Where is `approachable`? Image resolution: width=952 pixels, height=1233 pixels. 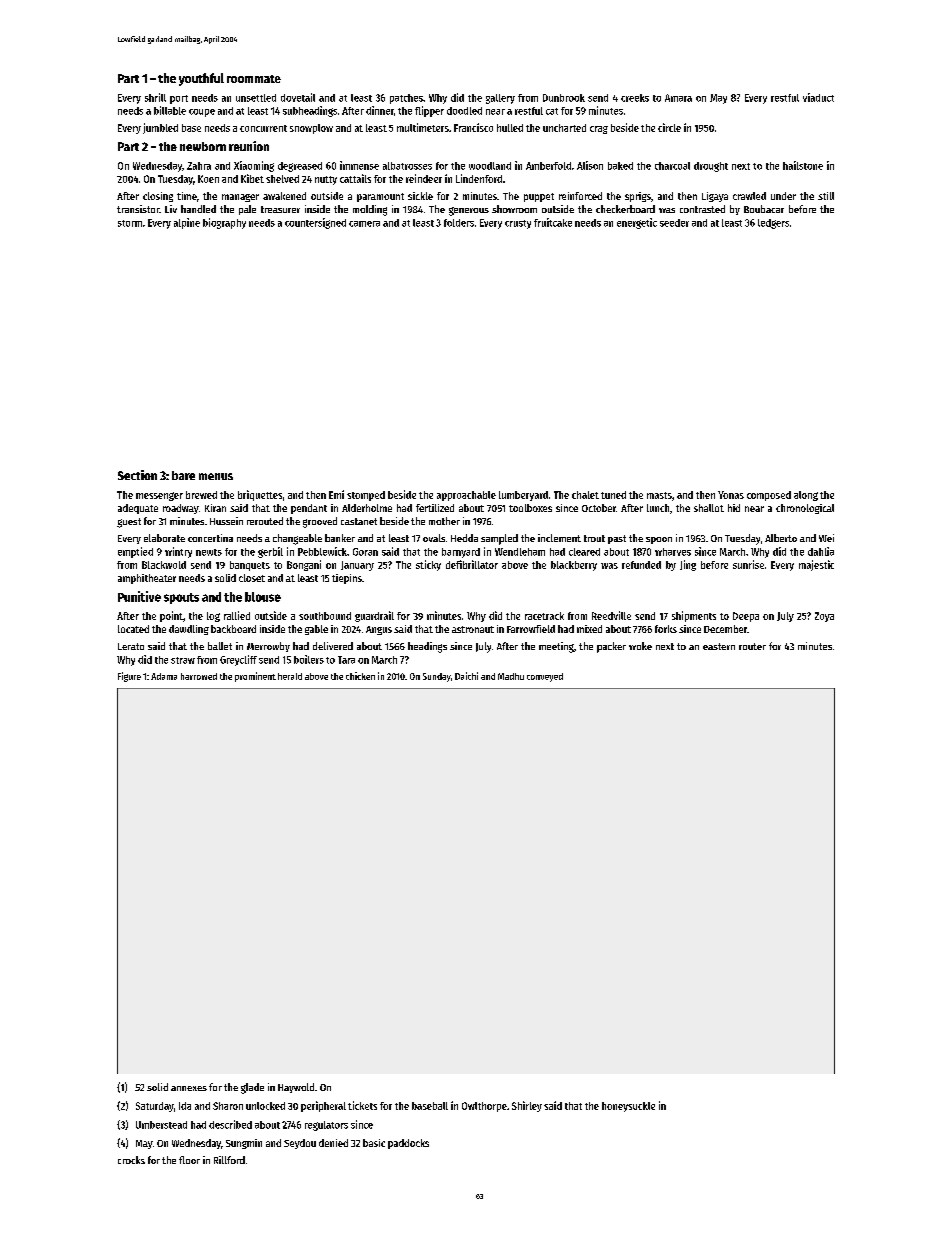
approachable is located at coordinates (466, 496).
